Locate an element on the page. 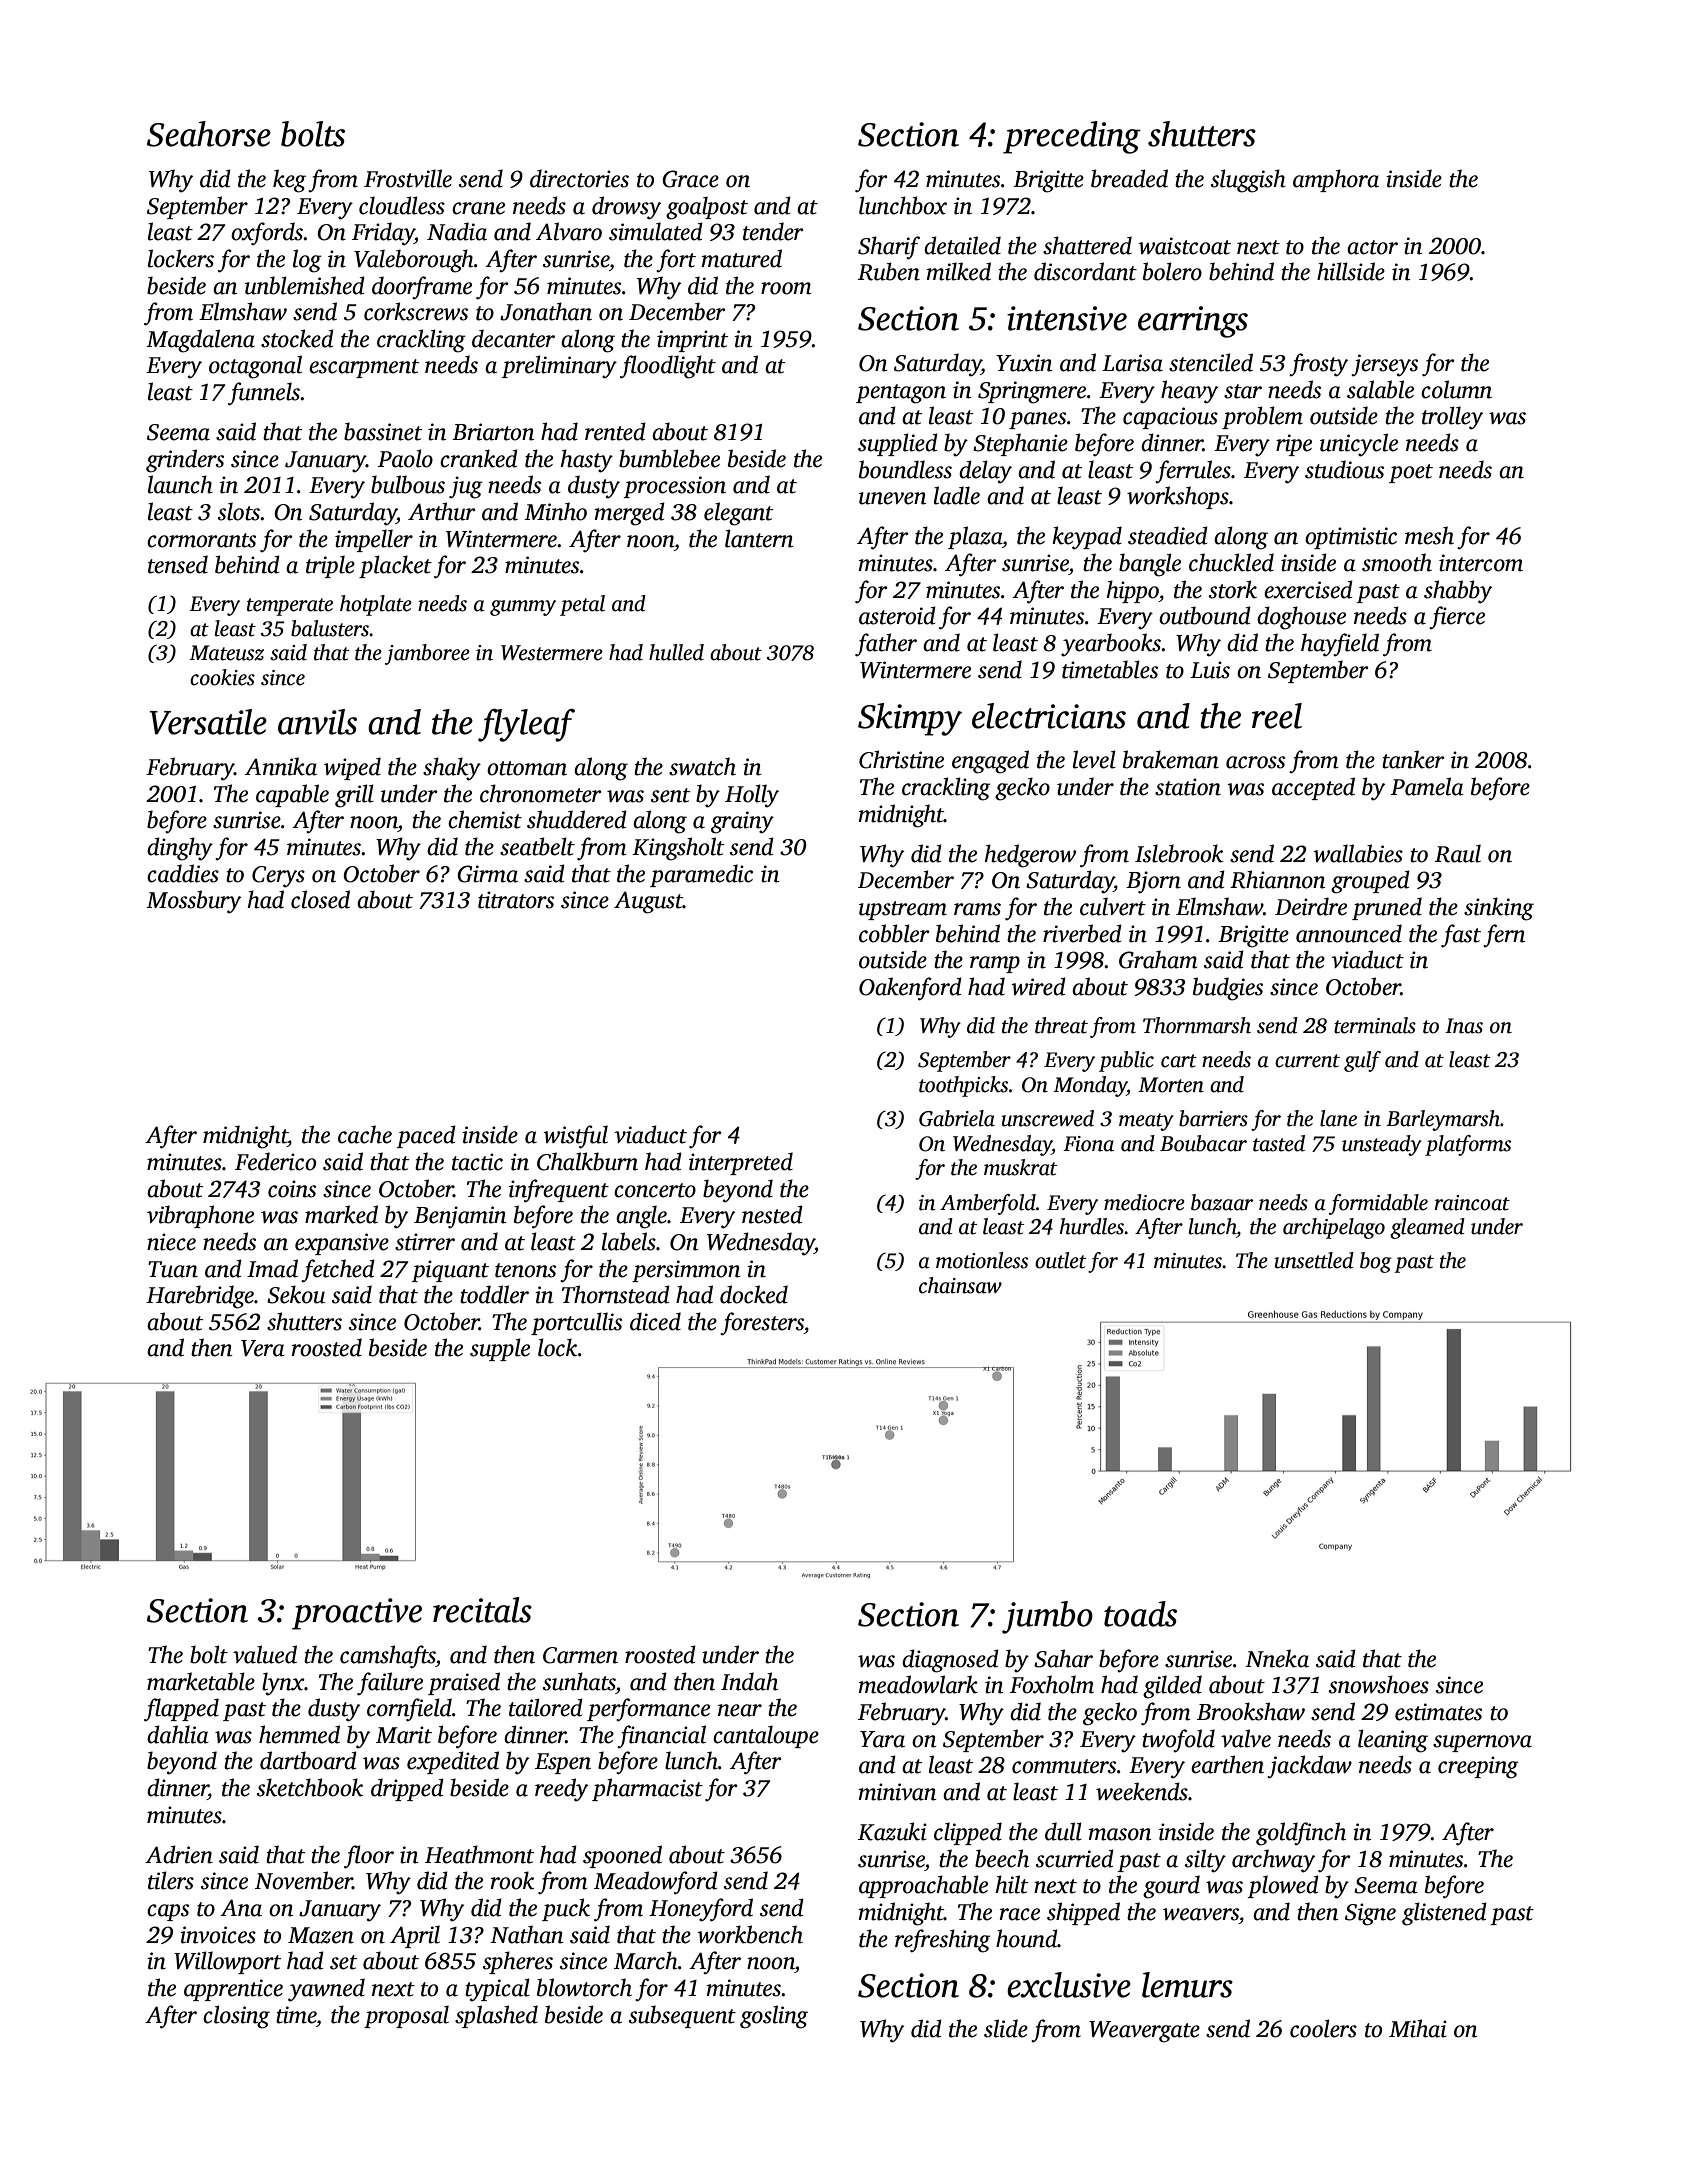 The width and height of the document is (1683, 2178). Gabriela is located at coordinates (957, 1118).
